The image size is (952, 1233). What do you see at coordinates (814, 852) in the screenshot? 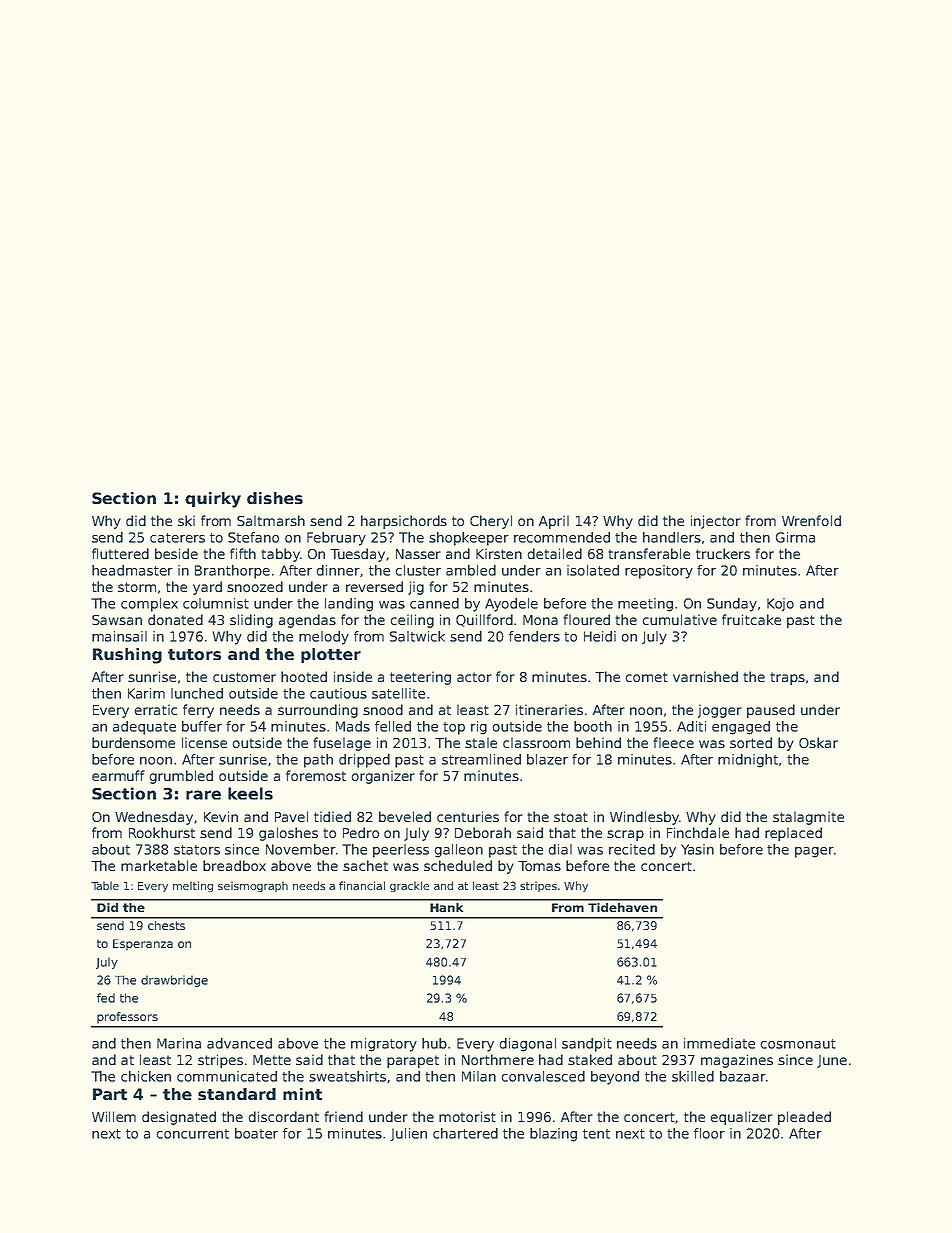
I see `pager` at bounding box center [814, 852].
